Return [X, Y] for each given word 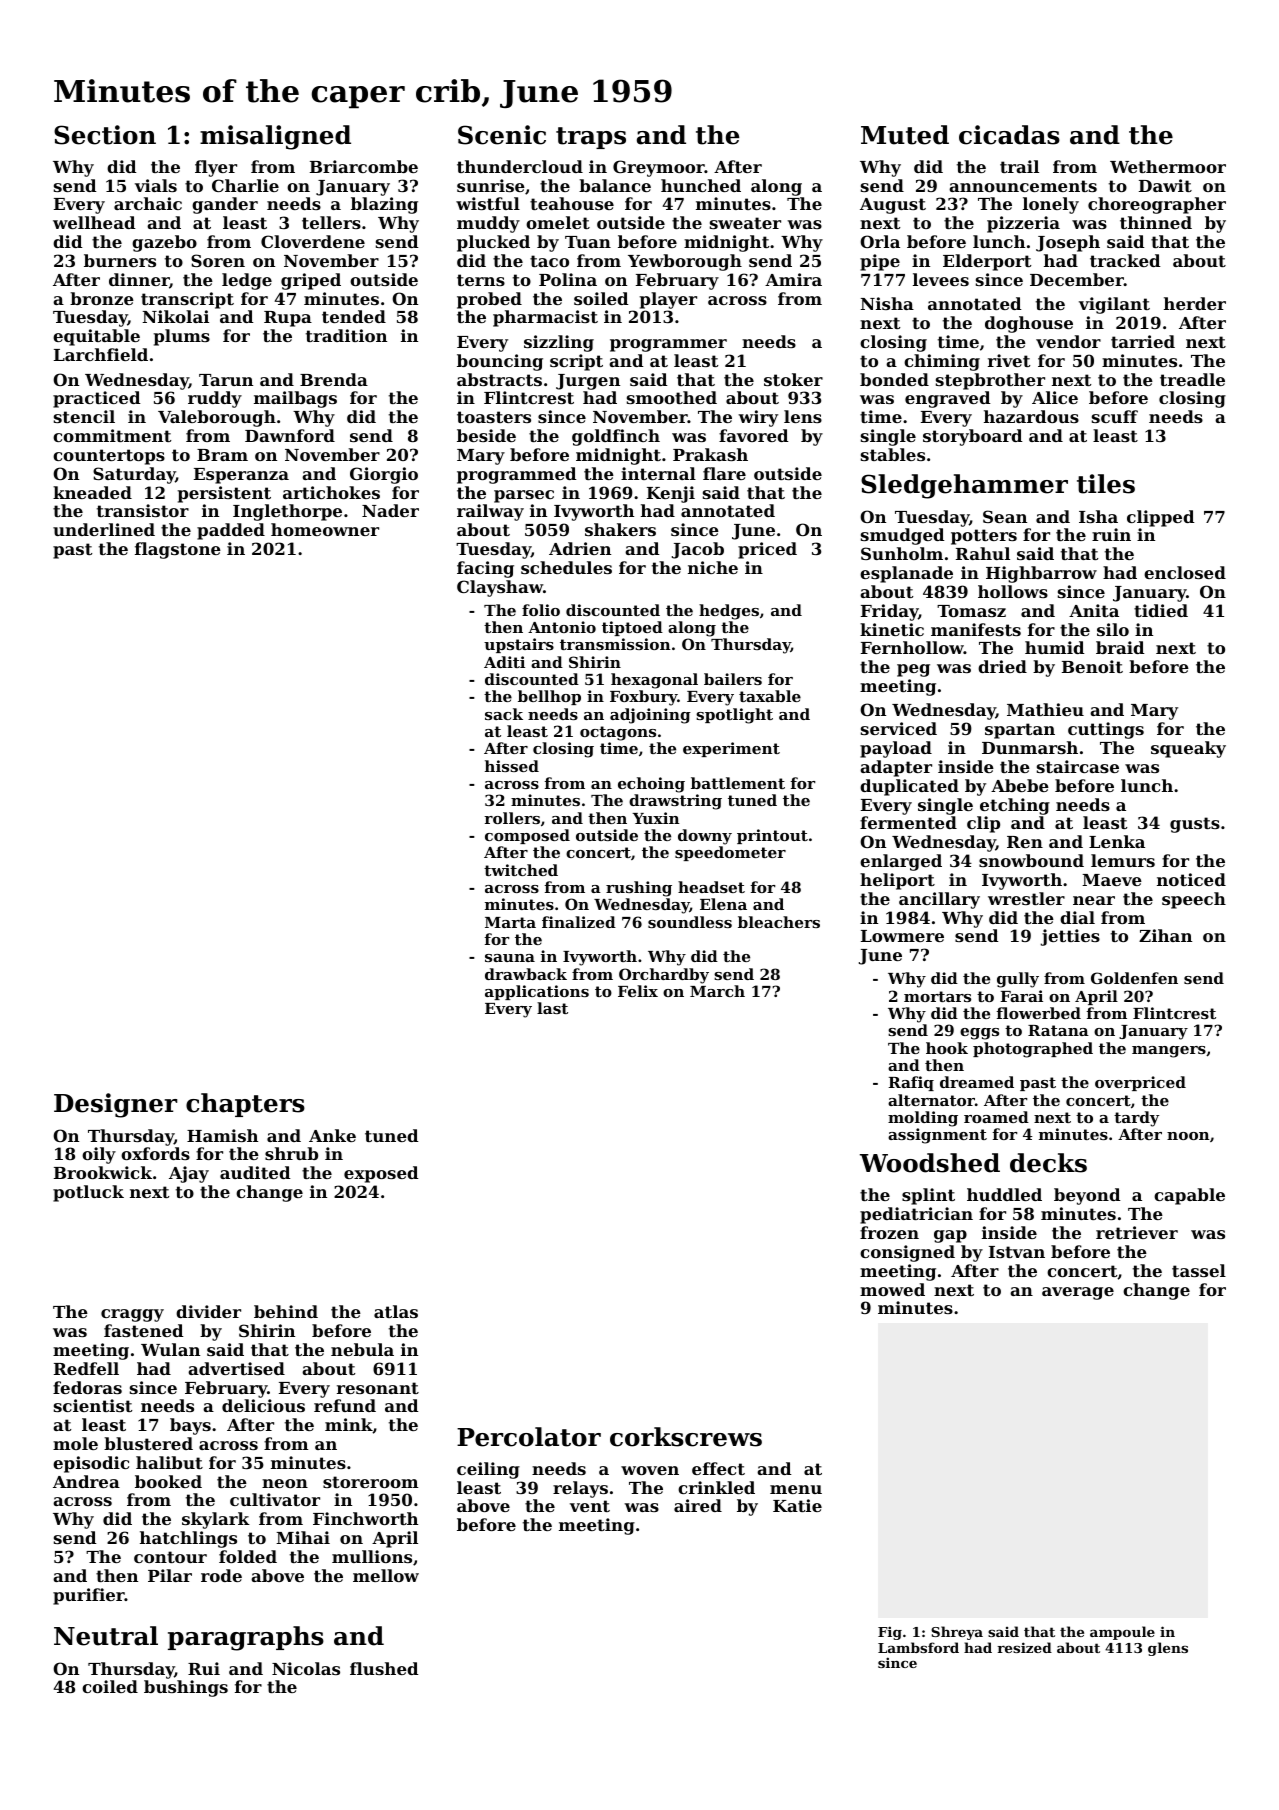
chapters [245, 1105]
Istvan [1017, 1252]
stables [893, 454]
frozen [889, 1232]
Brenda [334, 379]
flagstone [178, 550]
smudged [902, 536]
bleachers [779, 922]
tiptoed [632, 628]
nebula [362, 1349]
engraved [947, 399]
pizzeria [1023, 224]
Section [105, 135]
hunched [701, 185]
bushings [186, 1688]
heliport [897, 881]
